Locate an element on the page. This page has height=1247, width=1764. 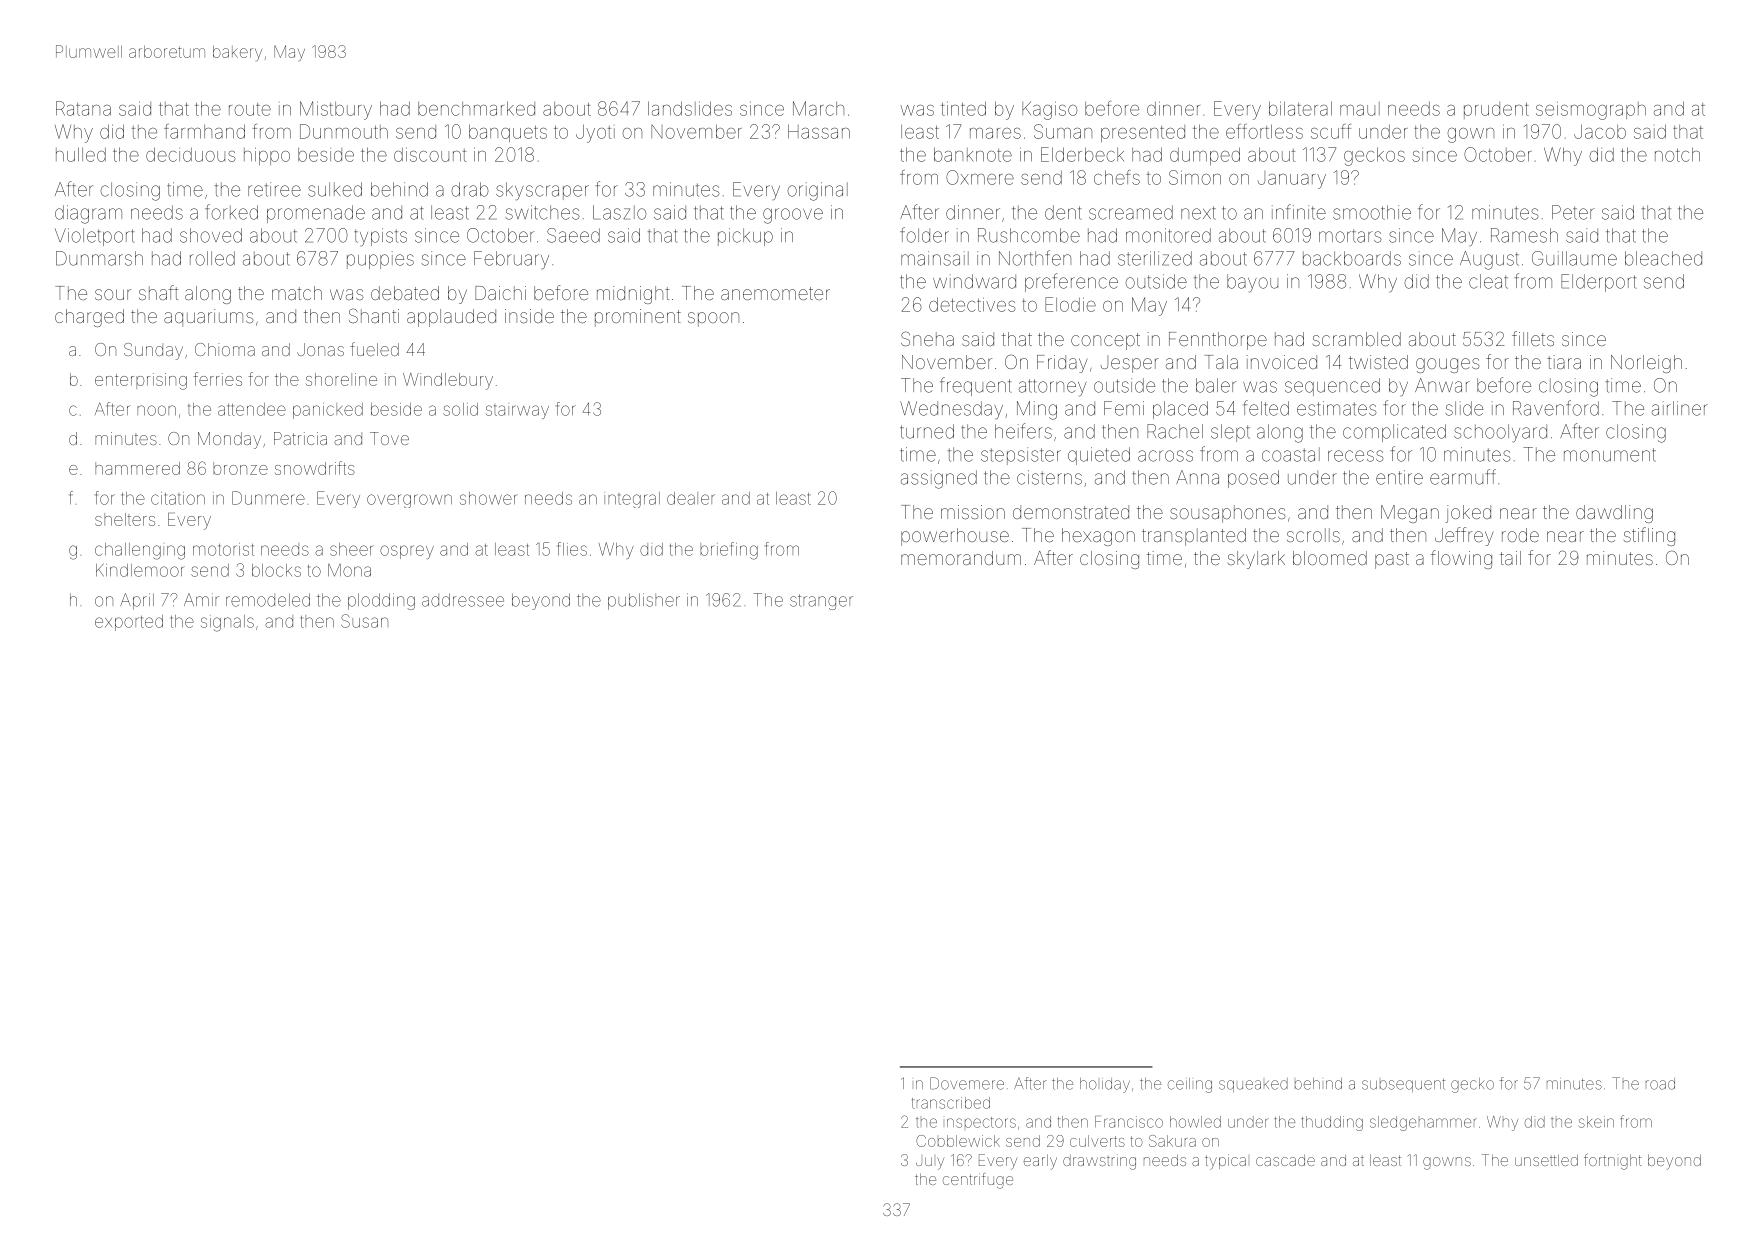
shoved is located at coordinates (211, 235).
